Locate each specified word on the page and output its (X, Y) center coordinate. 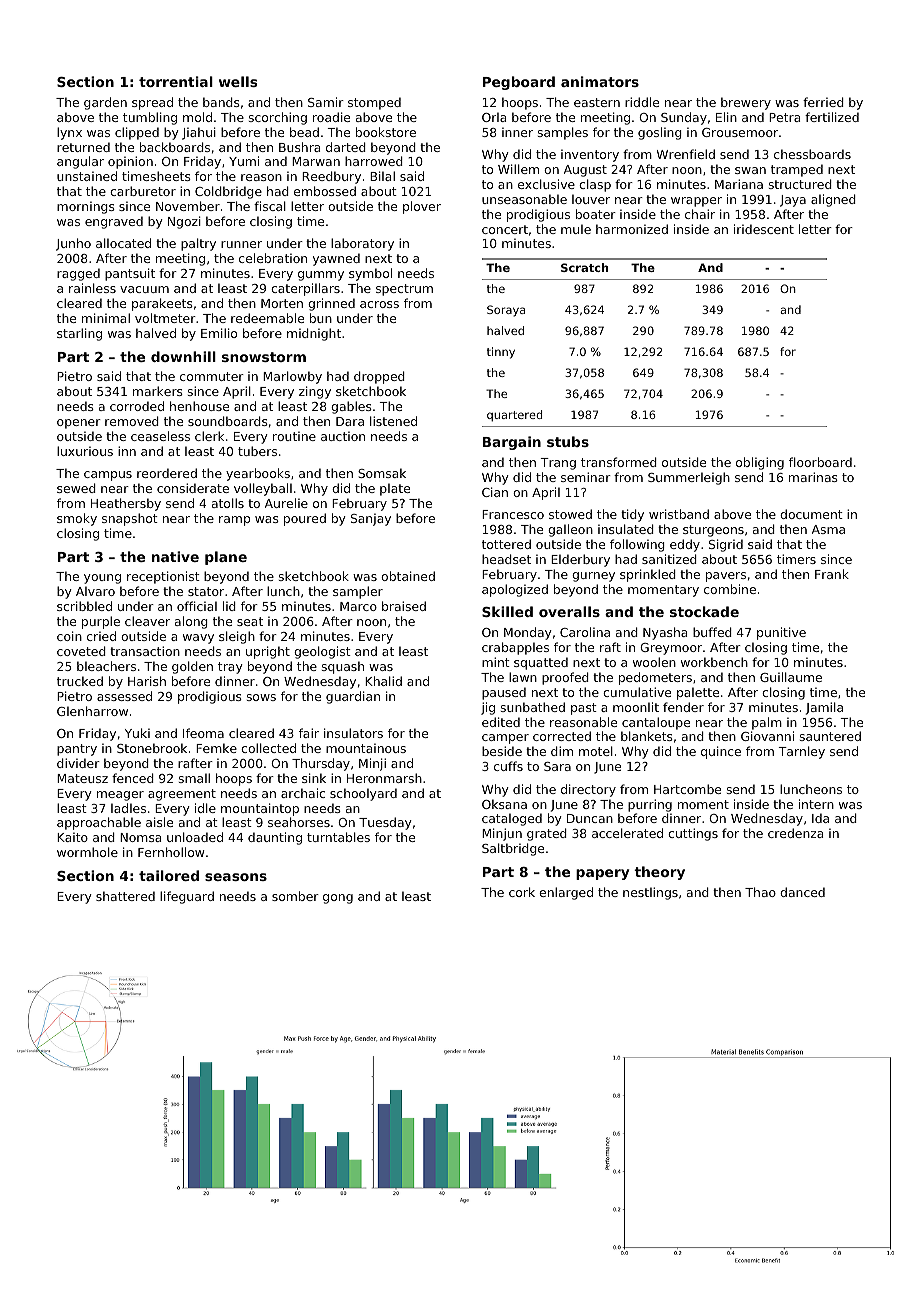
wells (238, 81)
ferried (823, 102)
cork (522, 892)
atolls (228, 503)
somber (295, 896)
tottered (506, 544)
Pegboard (519, 83)
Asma (828, 529)
